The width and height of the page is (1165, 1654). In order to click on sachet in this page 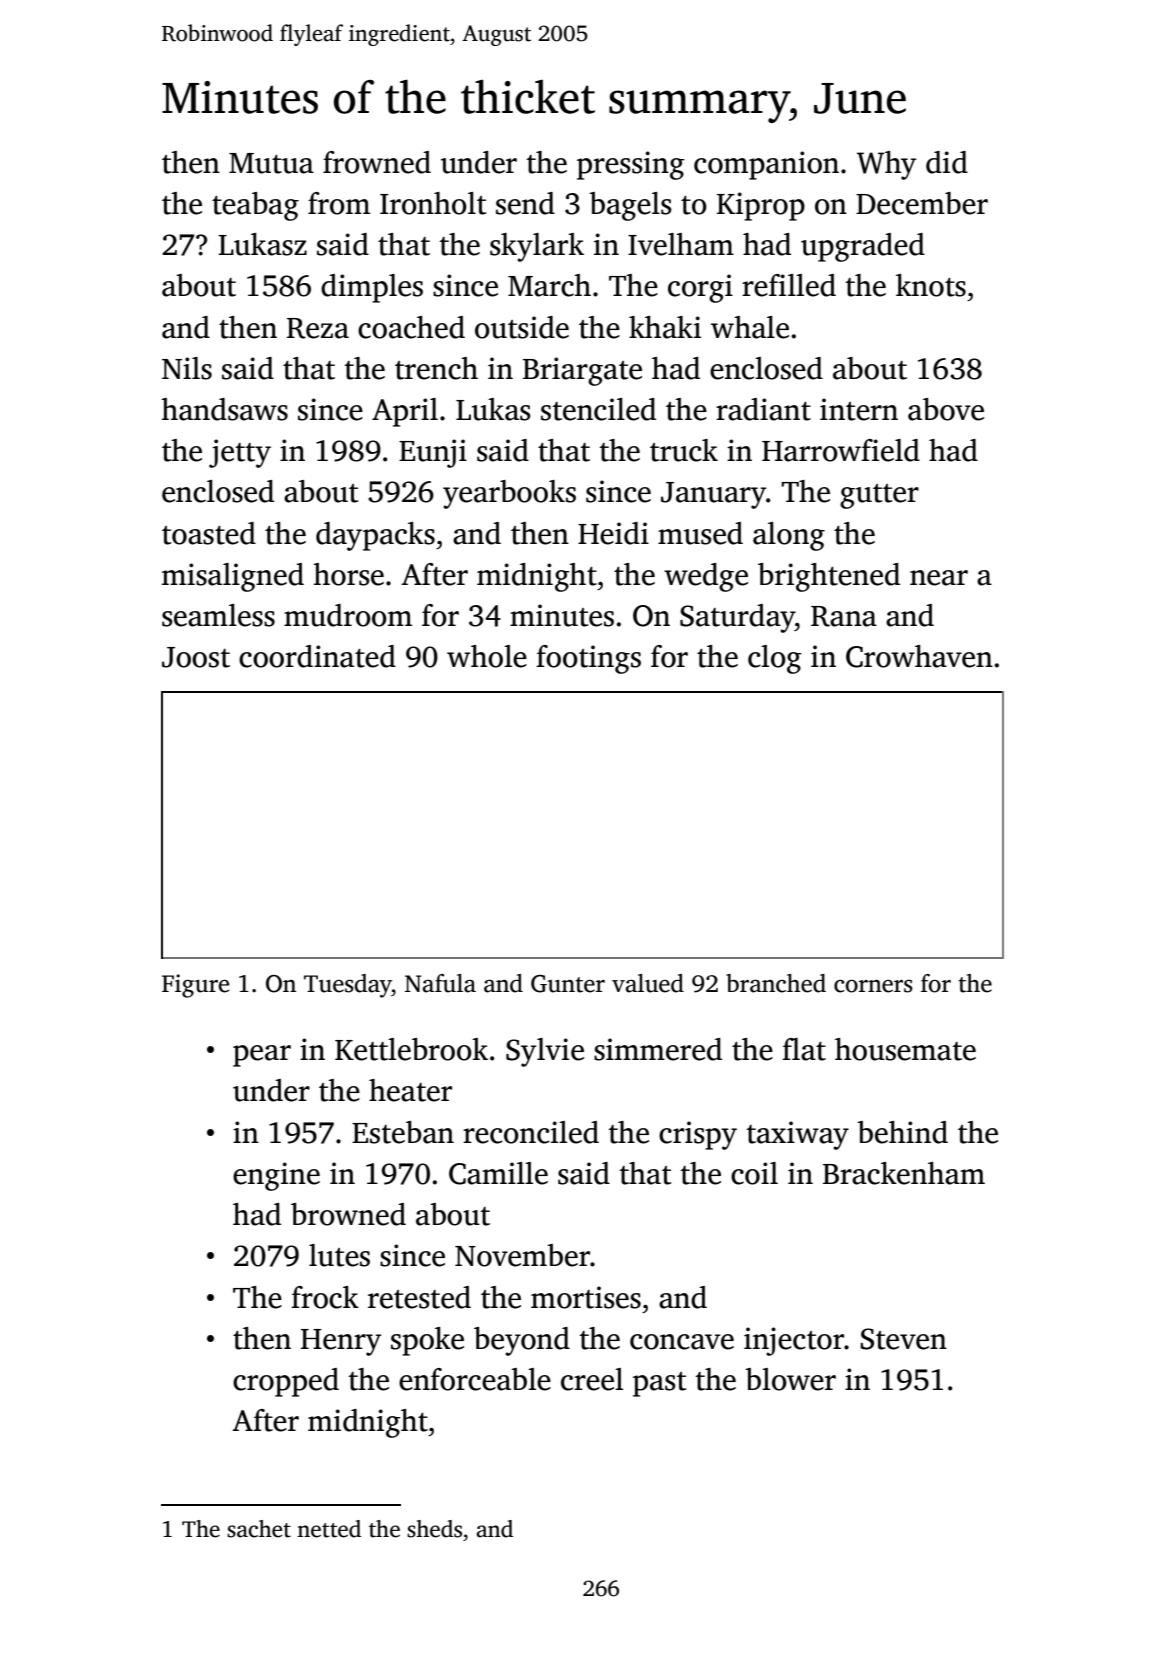, I will do `click(259, 1529)`.
